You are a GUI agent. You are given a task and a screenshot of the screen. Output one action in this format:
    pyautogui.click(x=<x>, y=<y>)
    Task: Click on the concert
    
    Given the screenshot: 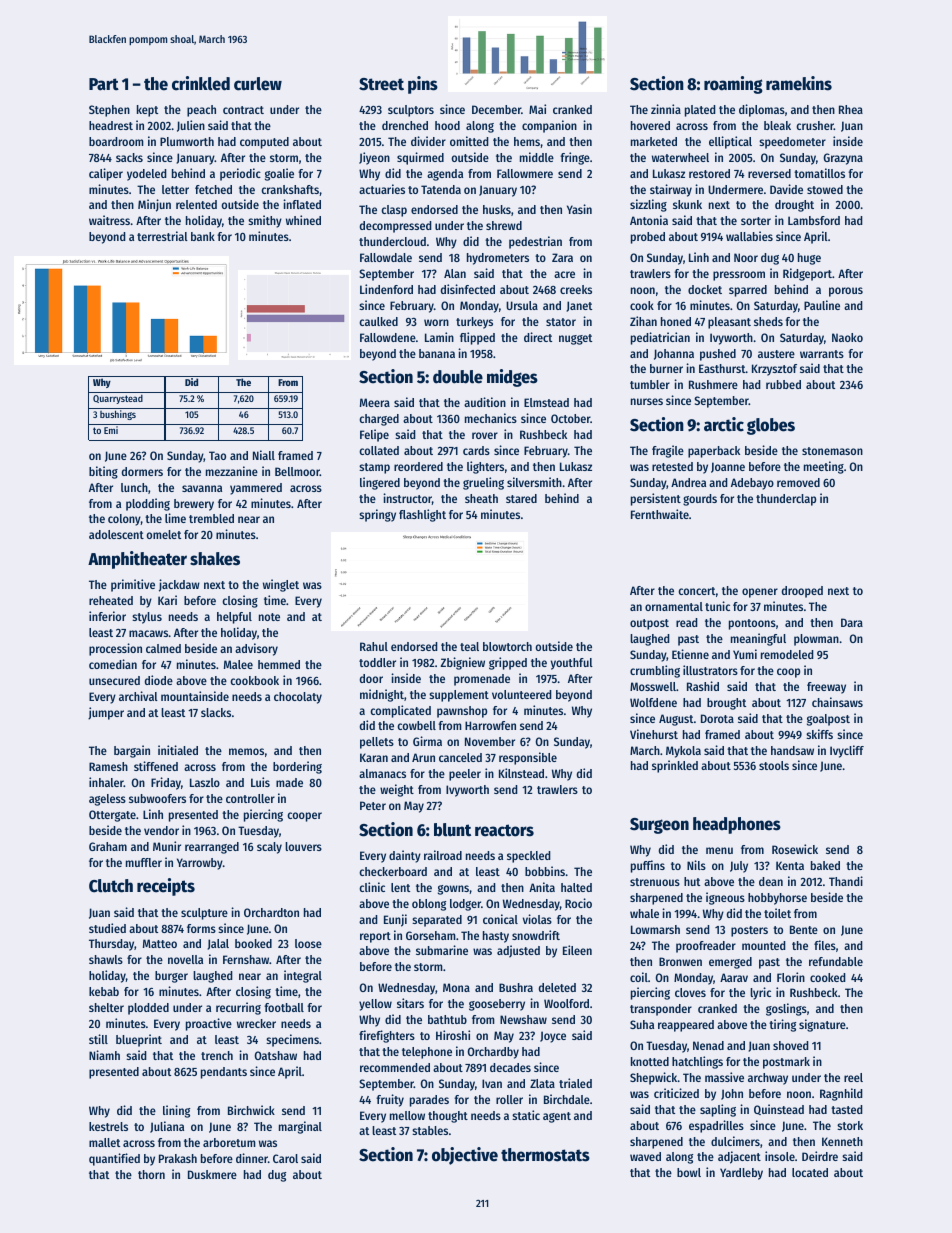 What is the action you would take?
    pyautogui.click(x=696, y=591)
